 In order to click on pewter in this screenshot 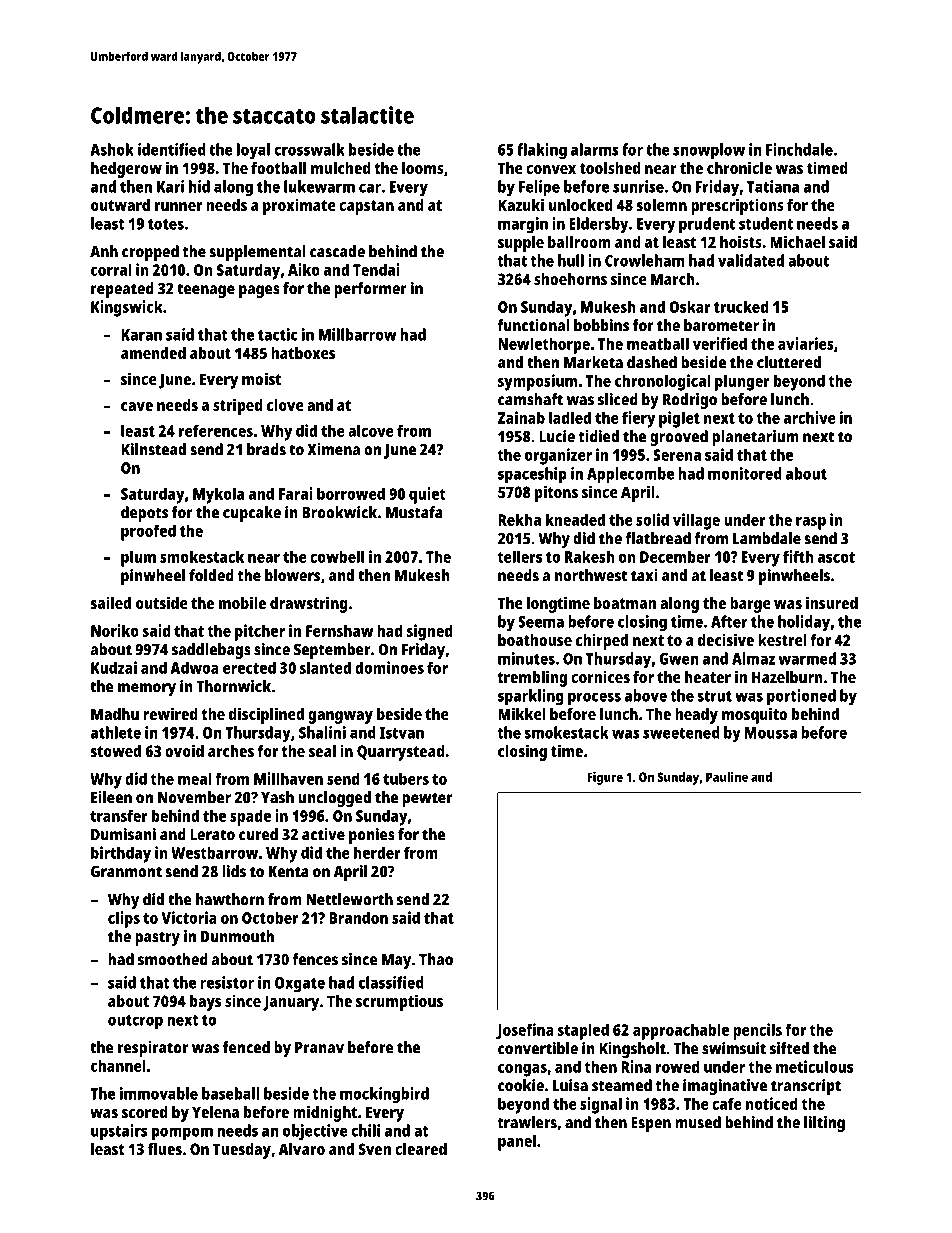, I will do `click(427, 799)`.
